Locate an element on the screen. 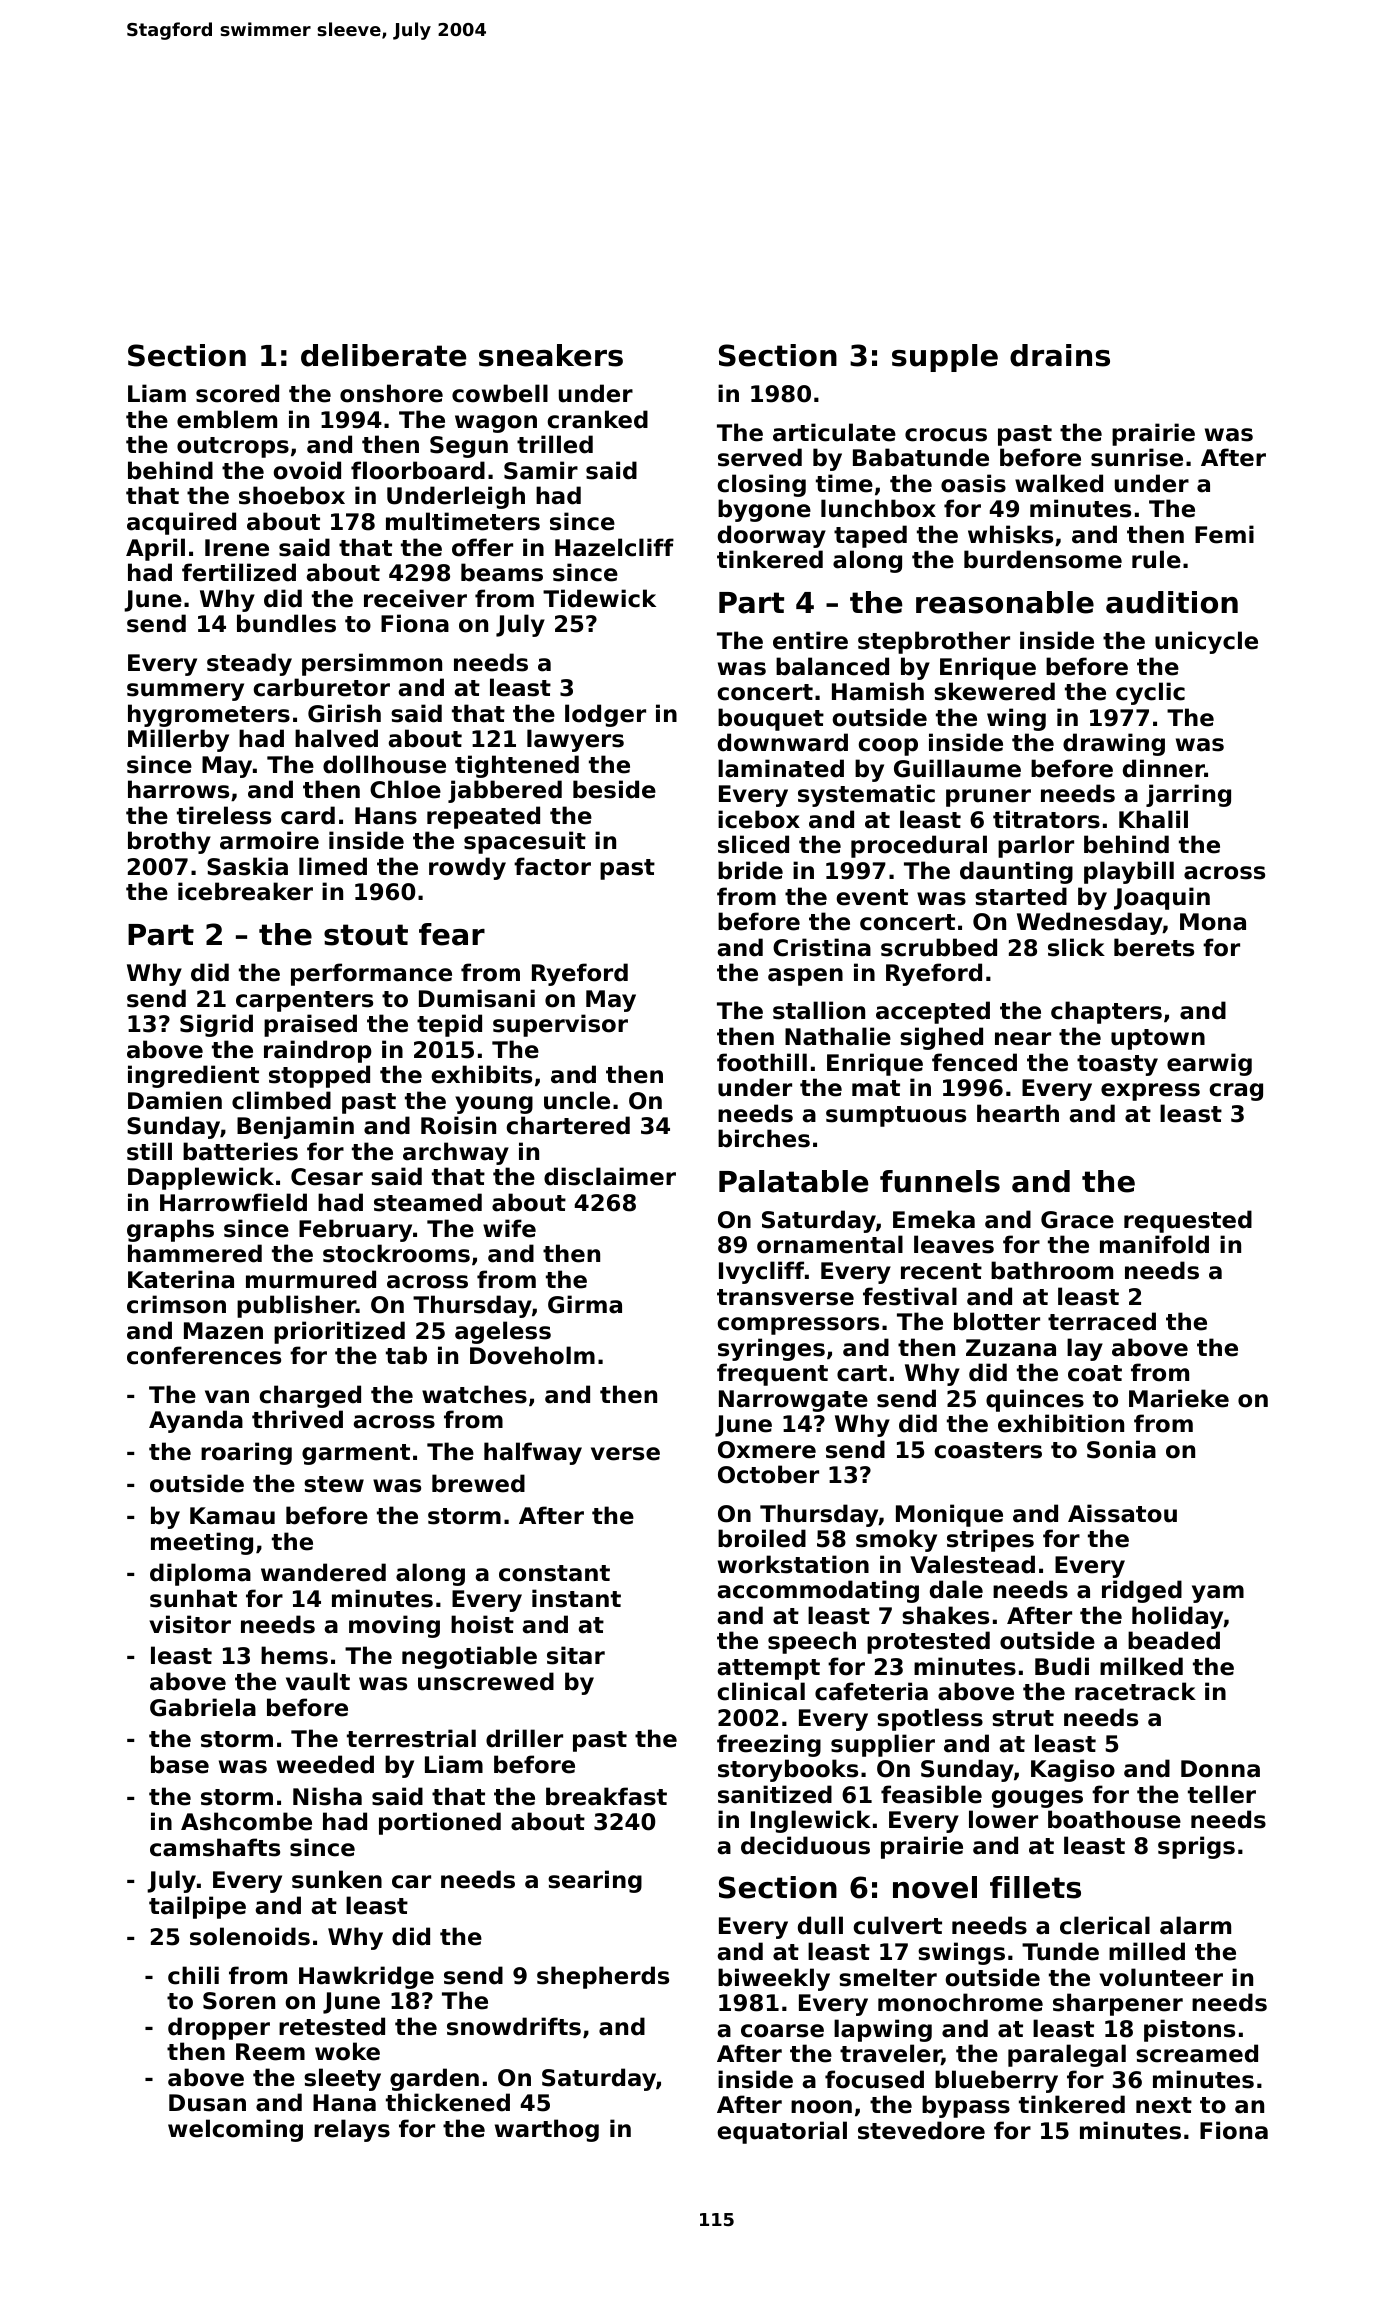 The image size is (1396, 2299). disclaimer is located at coordinates (610, 1176).
